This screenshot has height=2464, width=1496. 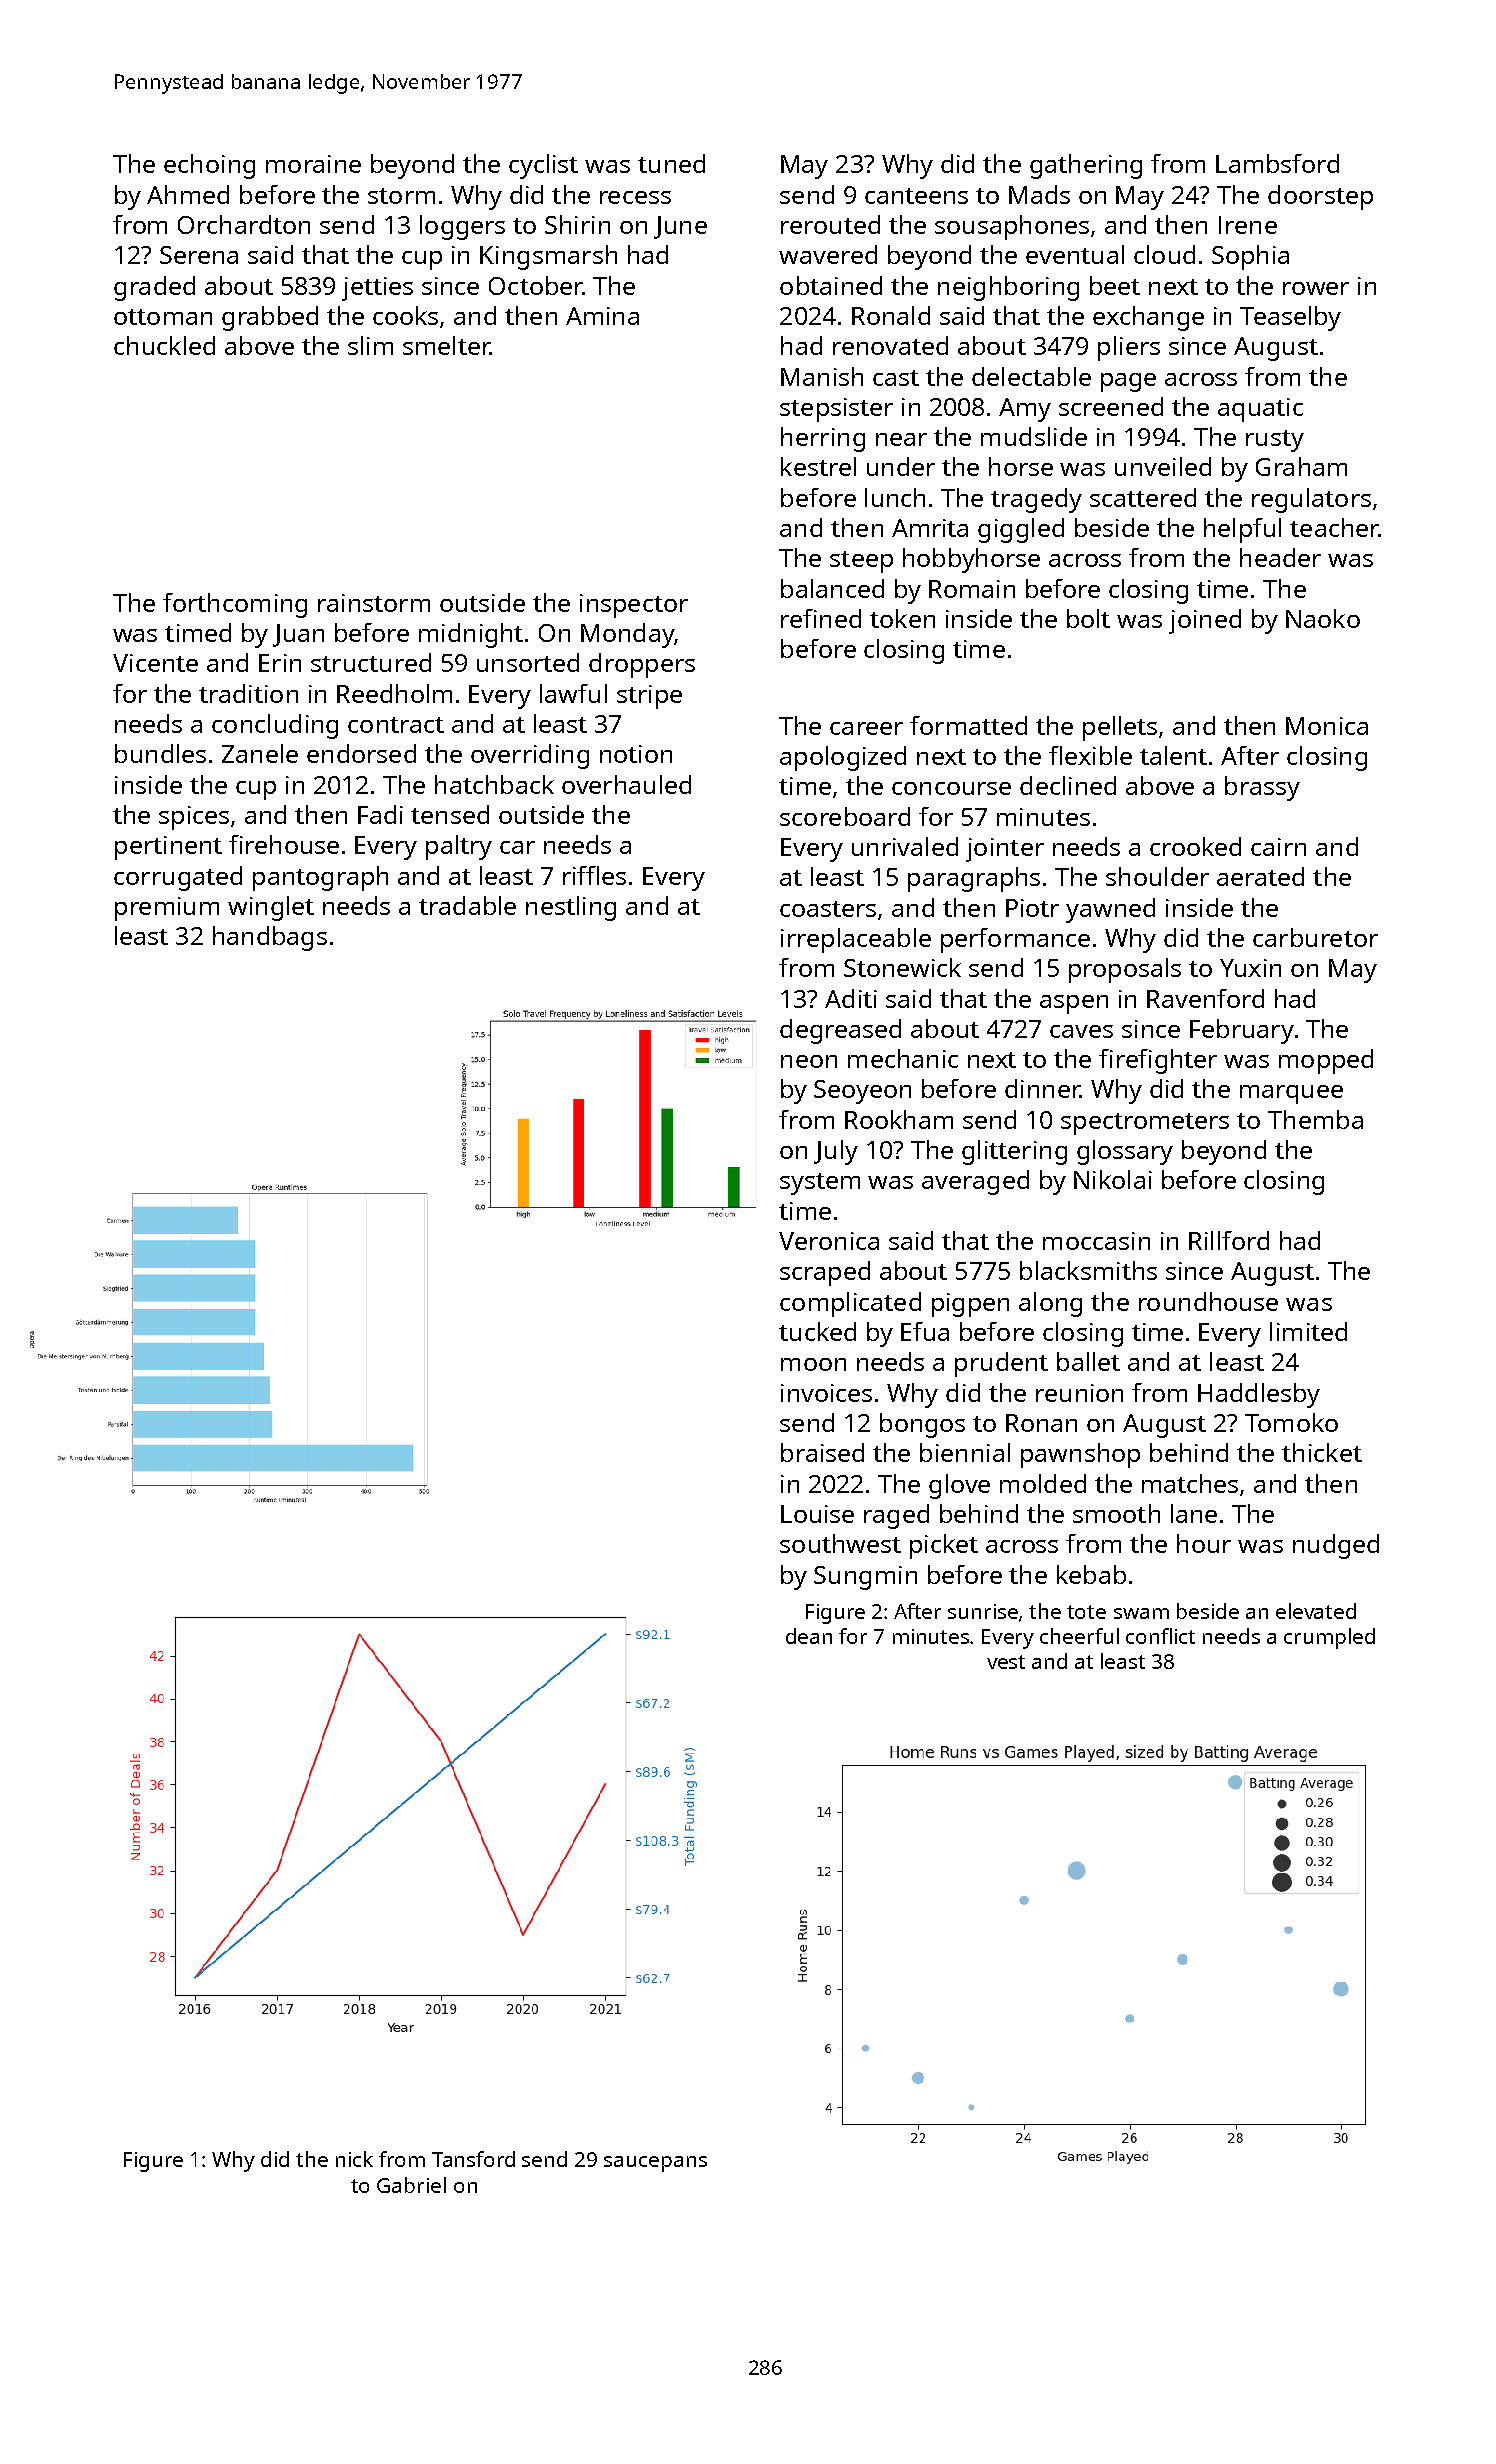 I want to click on echoing, so click(x=209, y=166).
